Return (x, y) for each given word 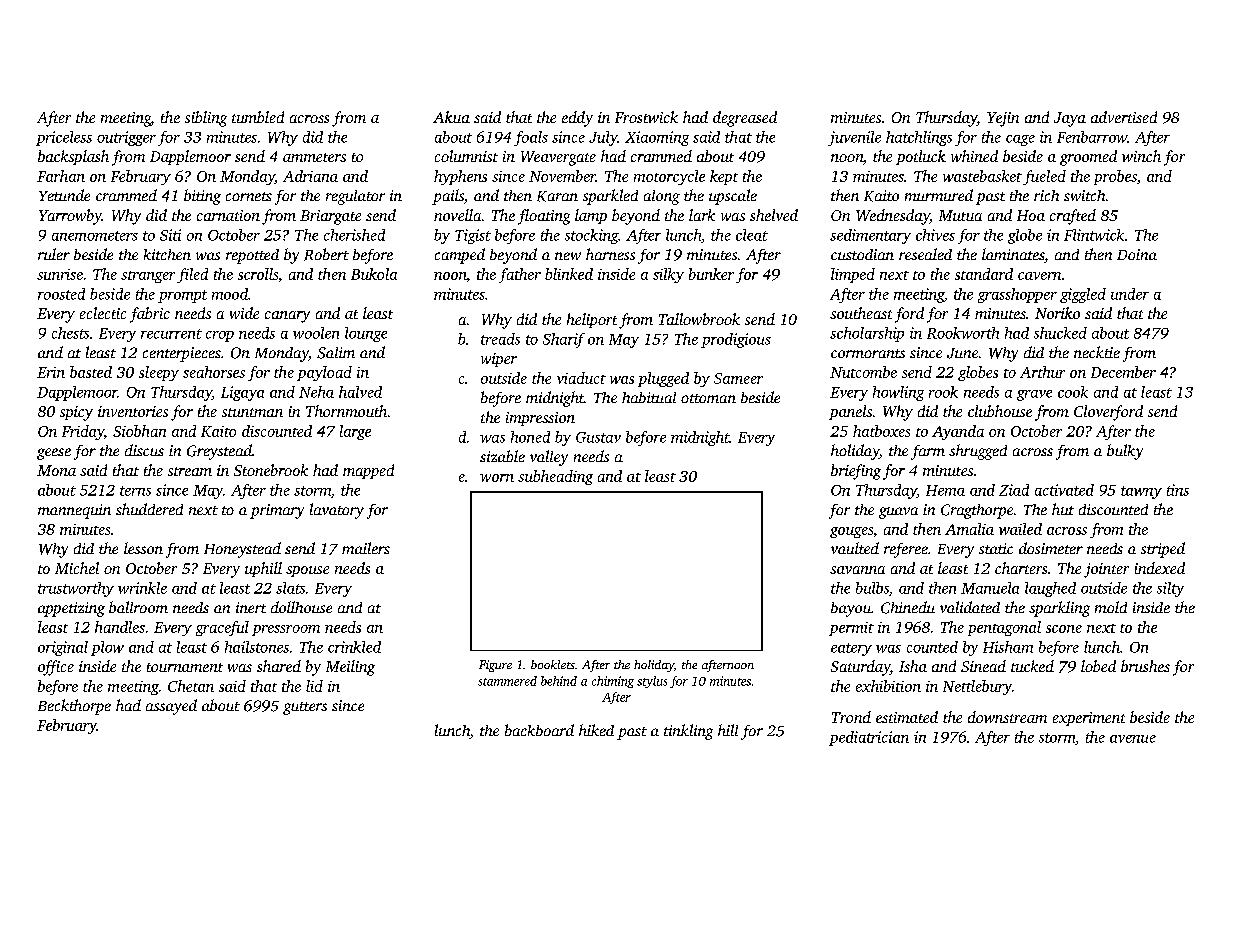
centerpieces (182, 354)
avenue (1133, 739)
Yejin (1003, 119)
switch (1084, 195)
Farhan (61, 176)
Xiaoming (657, 138)
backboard (539, 730)
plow (107, 648)
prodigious (736, 340)
